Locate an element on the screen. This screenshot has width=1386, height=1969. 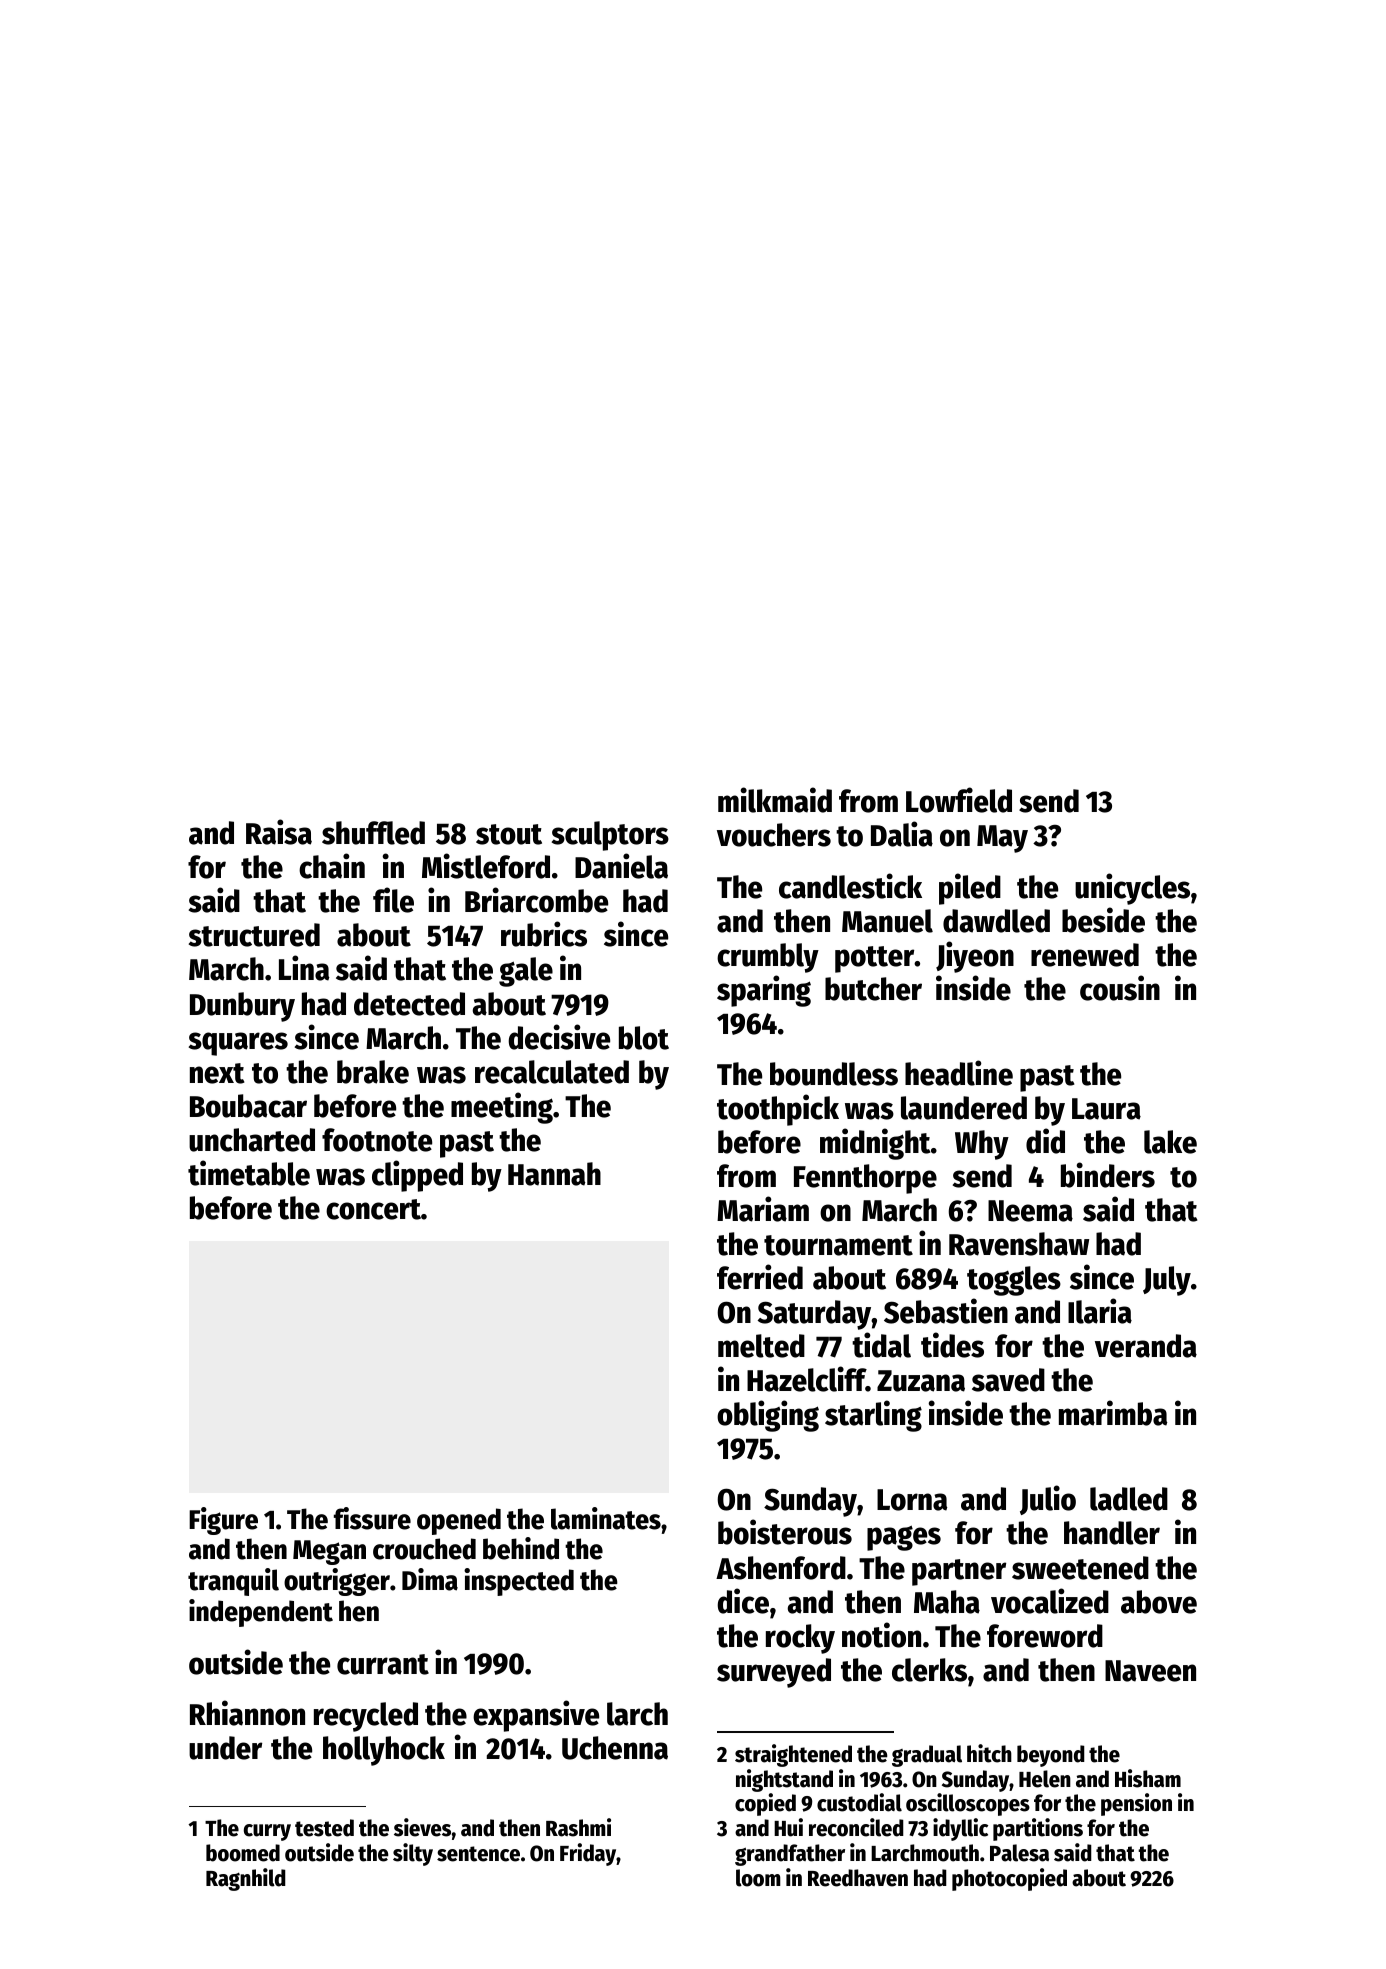
sentence is located at coordinates (478, 1854).
